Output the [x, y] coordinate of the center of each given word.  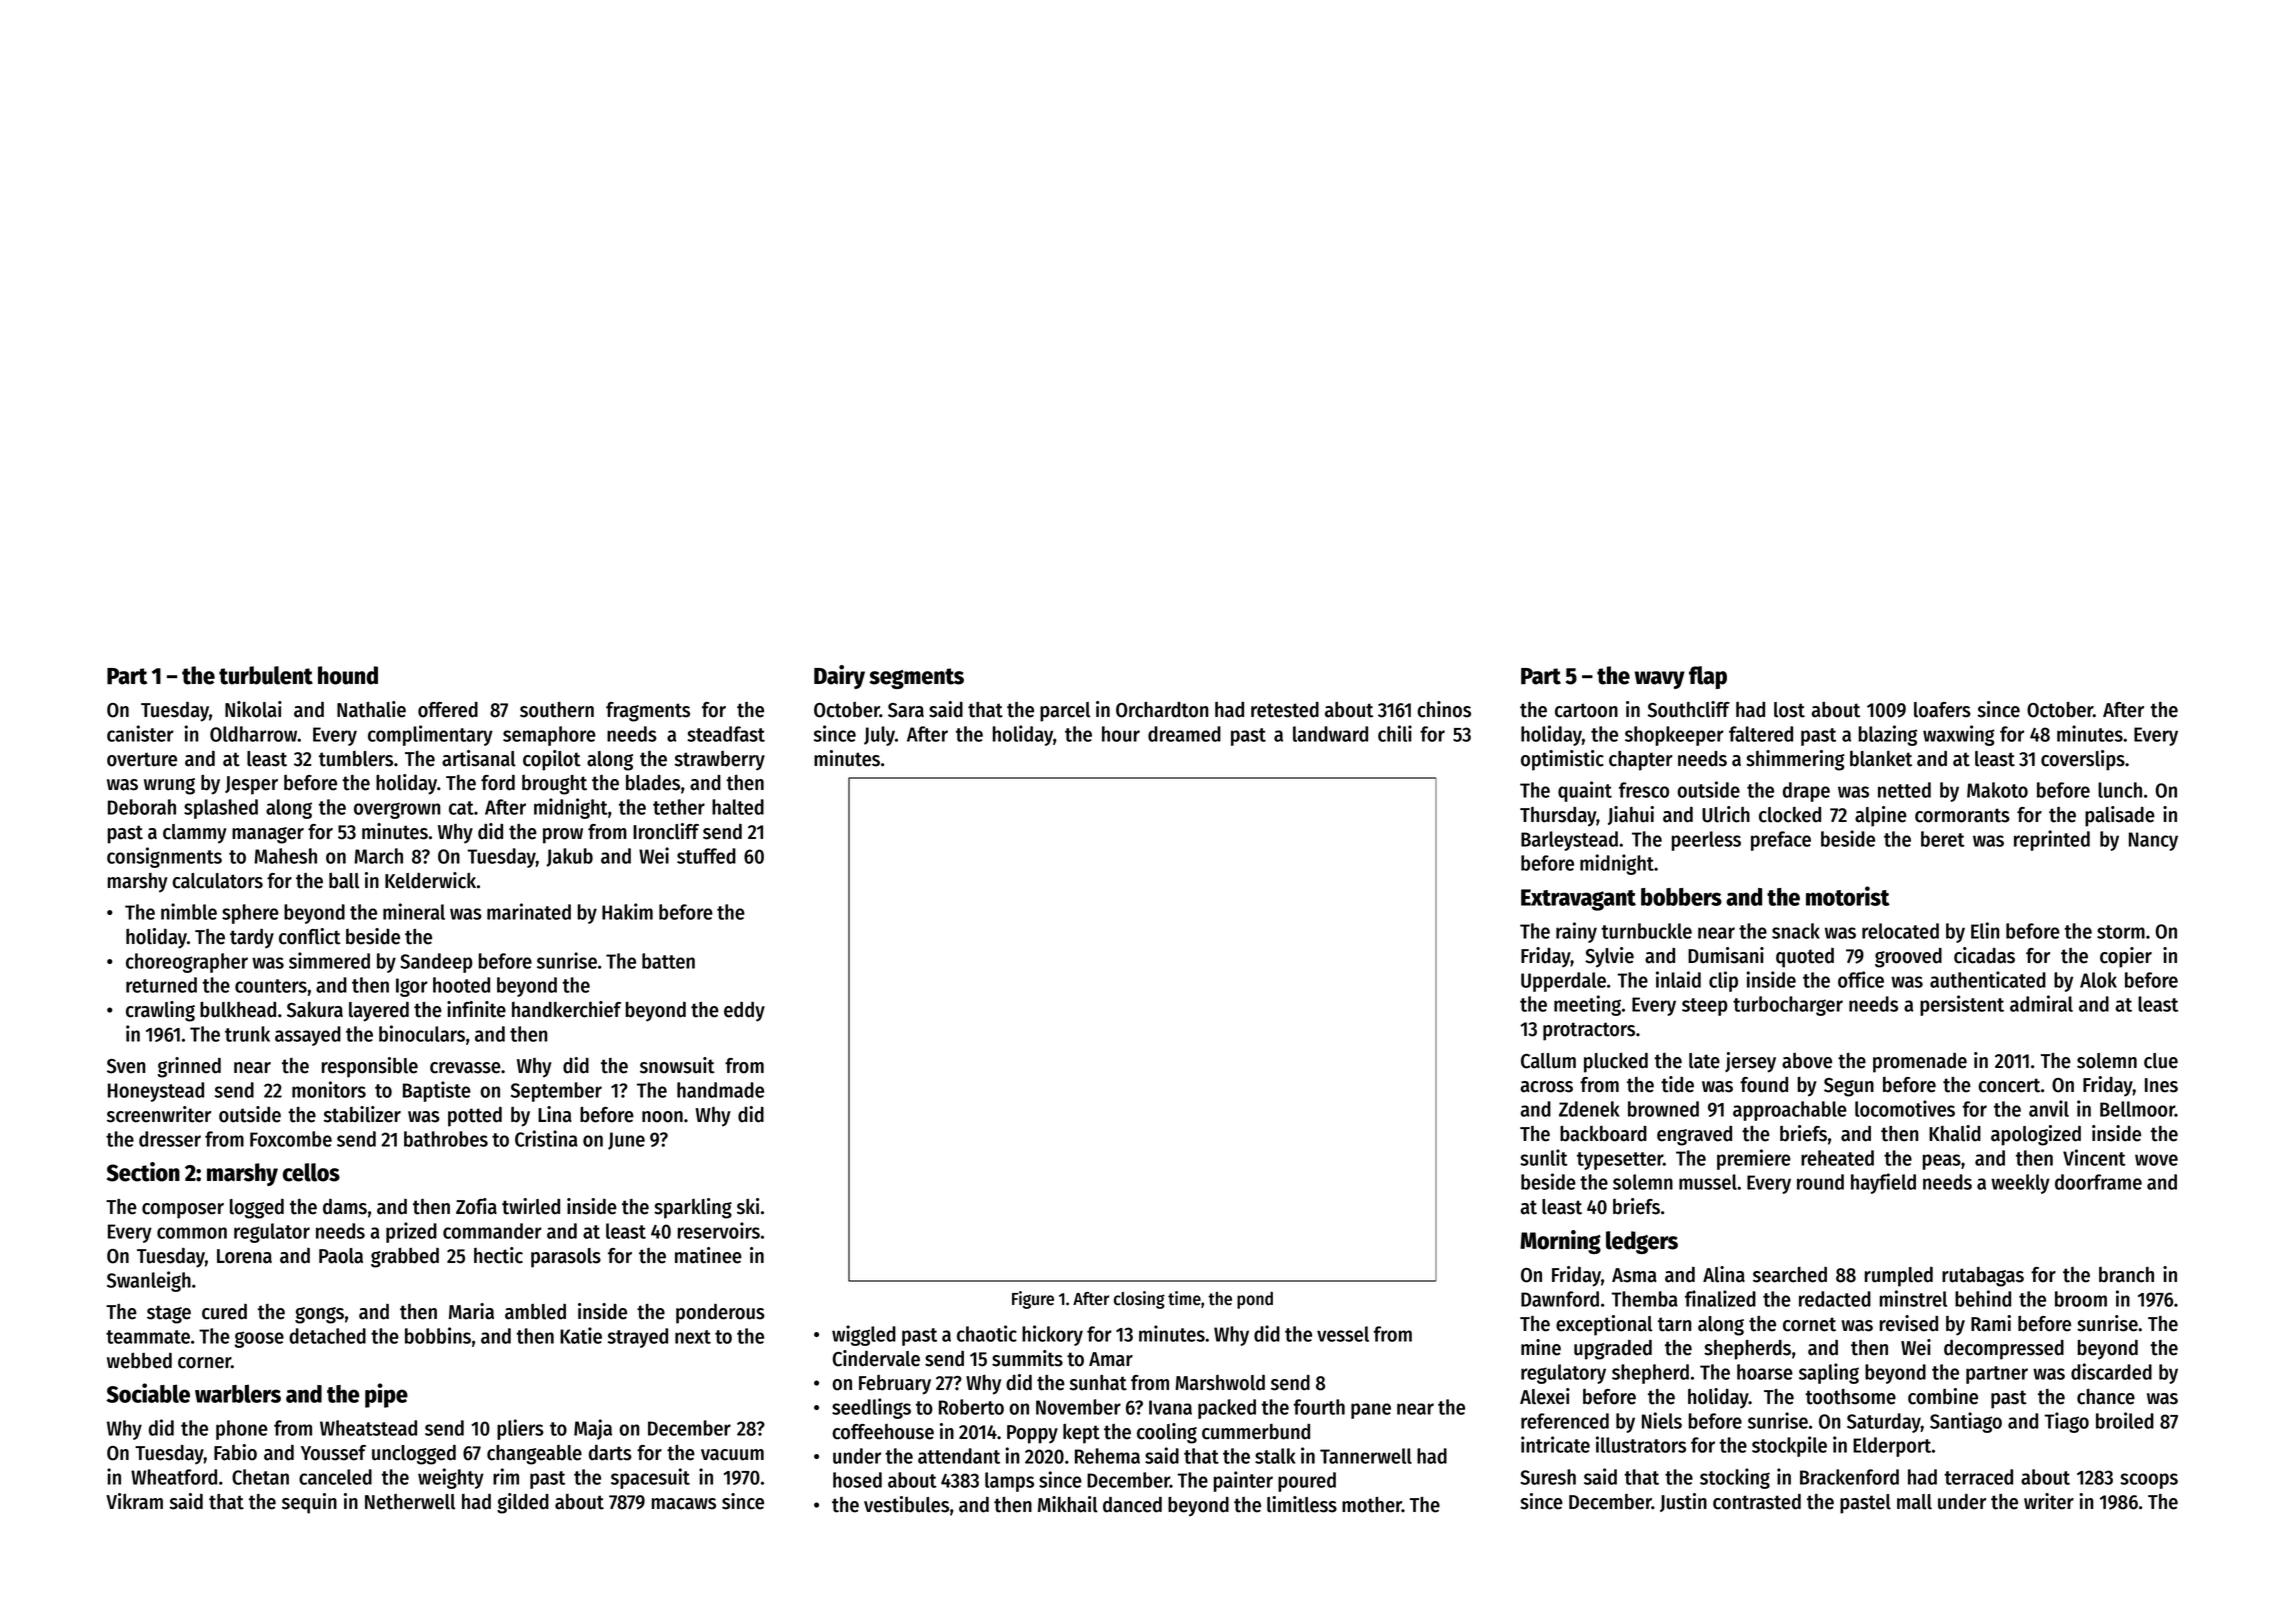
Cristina [546, 1138]
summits [1027, 1358]
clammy [195, 834]
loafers [1942, 710]
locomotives [1905, 1108]
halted [738, 807]
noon [662, 1117]
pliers [520, 1429]
